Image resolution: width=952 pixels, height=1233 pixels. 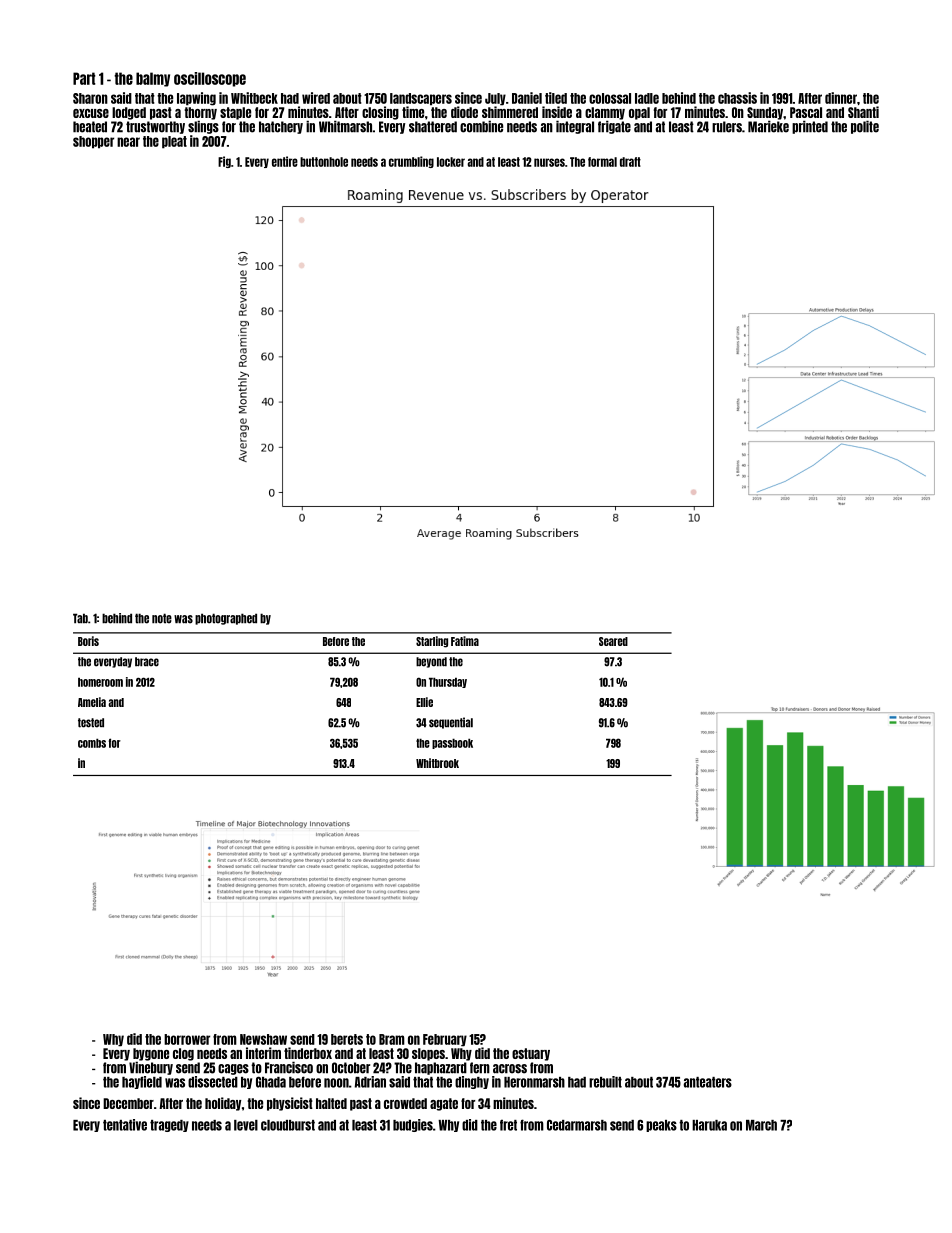 I want to click on anteaters, so click(x=708, y=1082).
